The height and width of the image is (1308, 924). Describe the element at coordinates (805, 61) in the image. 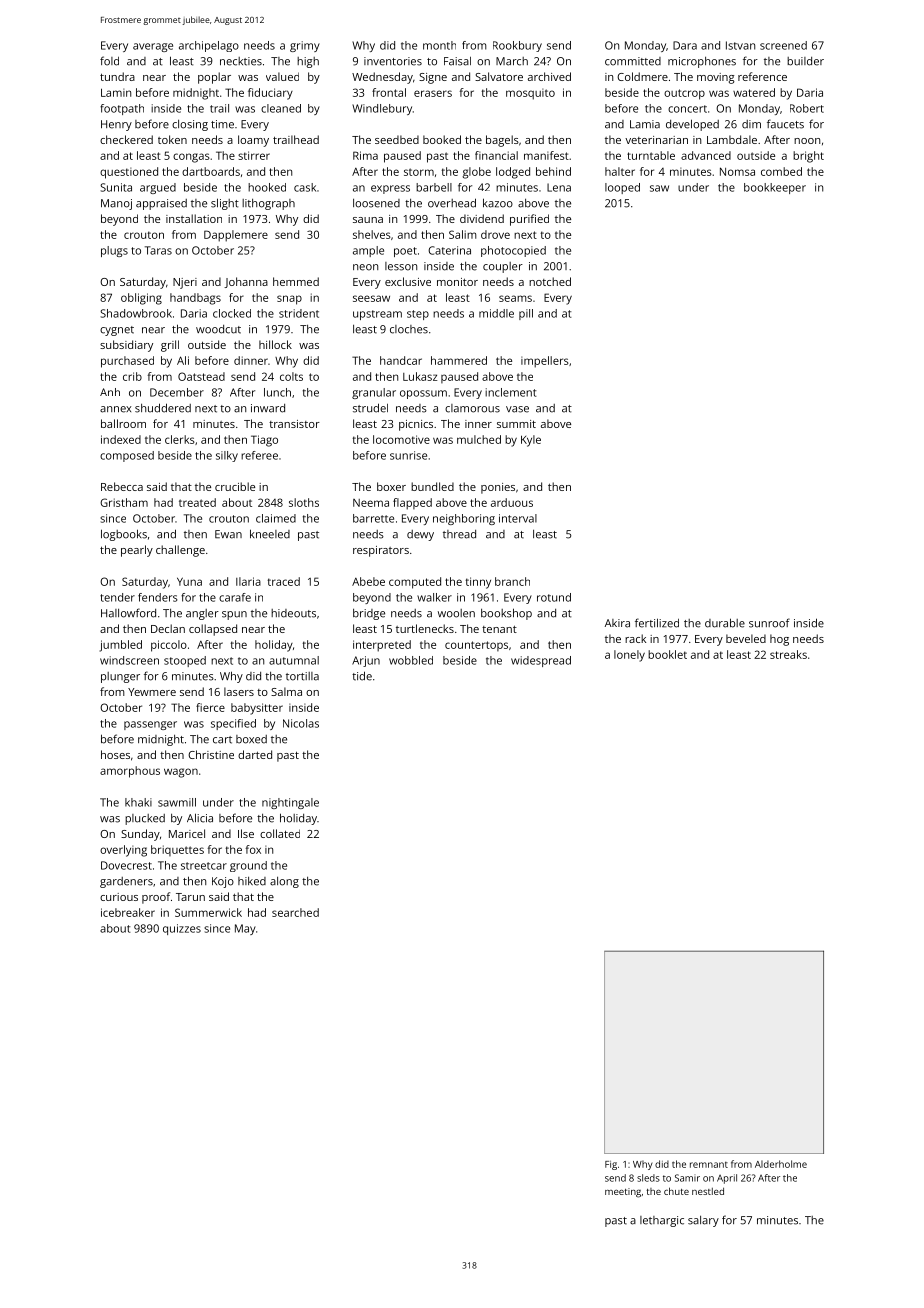

I see `builder` at that location.
